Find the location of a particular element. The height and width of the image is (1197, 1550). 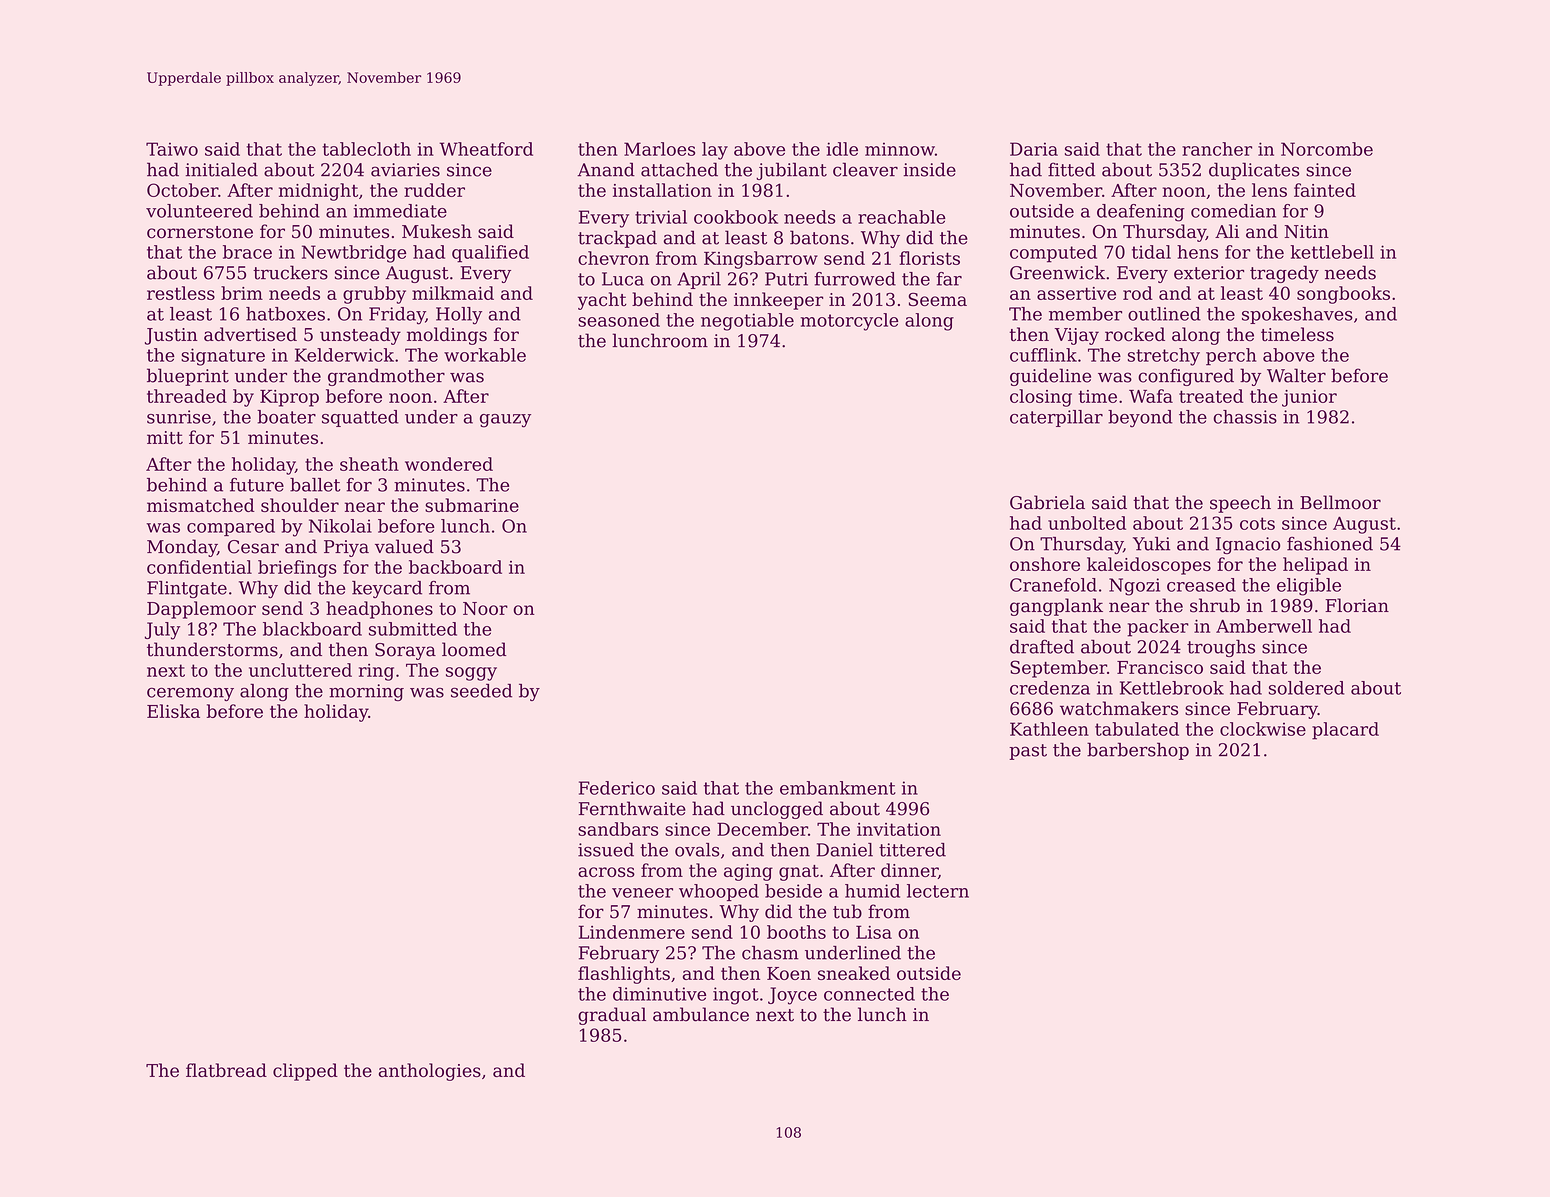

Federico is located at coordinates (617, 788).
